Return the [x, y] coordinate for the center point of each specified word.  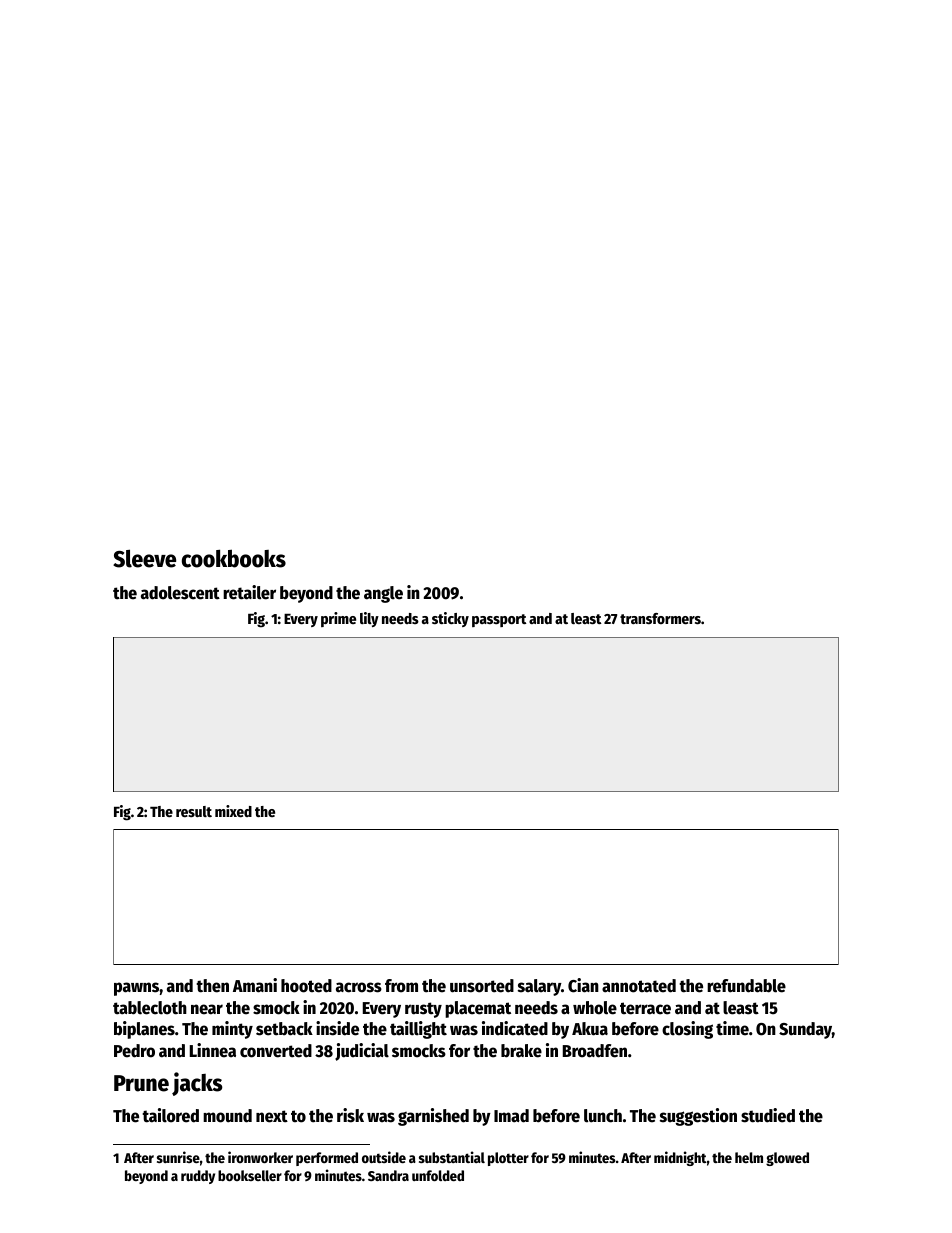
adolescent [180, 593]
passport [499, 620]
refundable [746, 986]
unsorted [482, 986]
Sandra [388, 1175]
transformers [660, 618]
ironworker [260, 1157]
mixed [233, 811]
